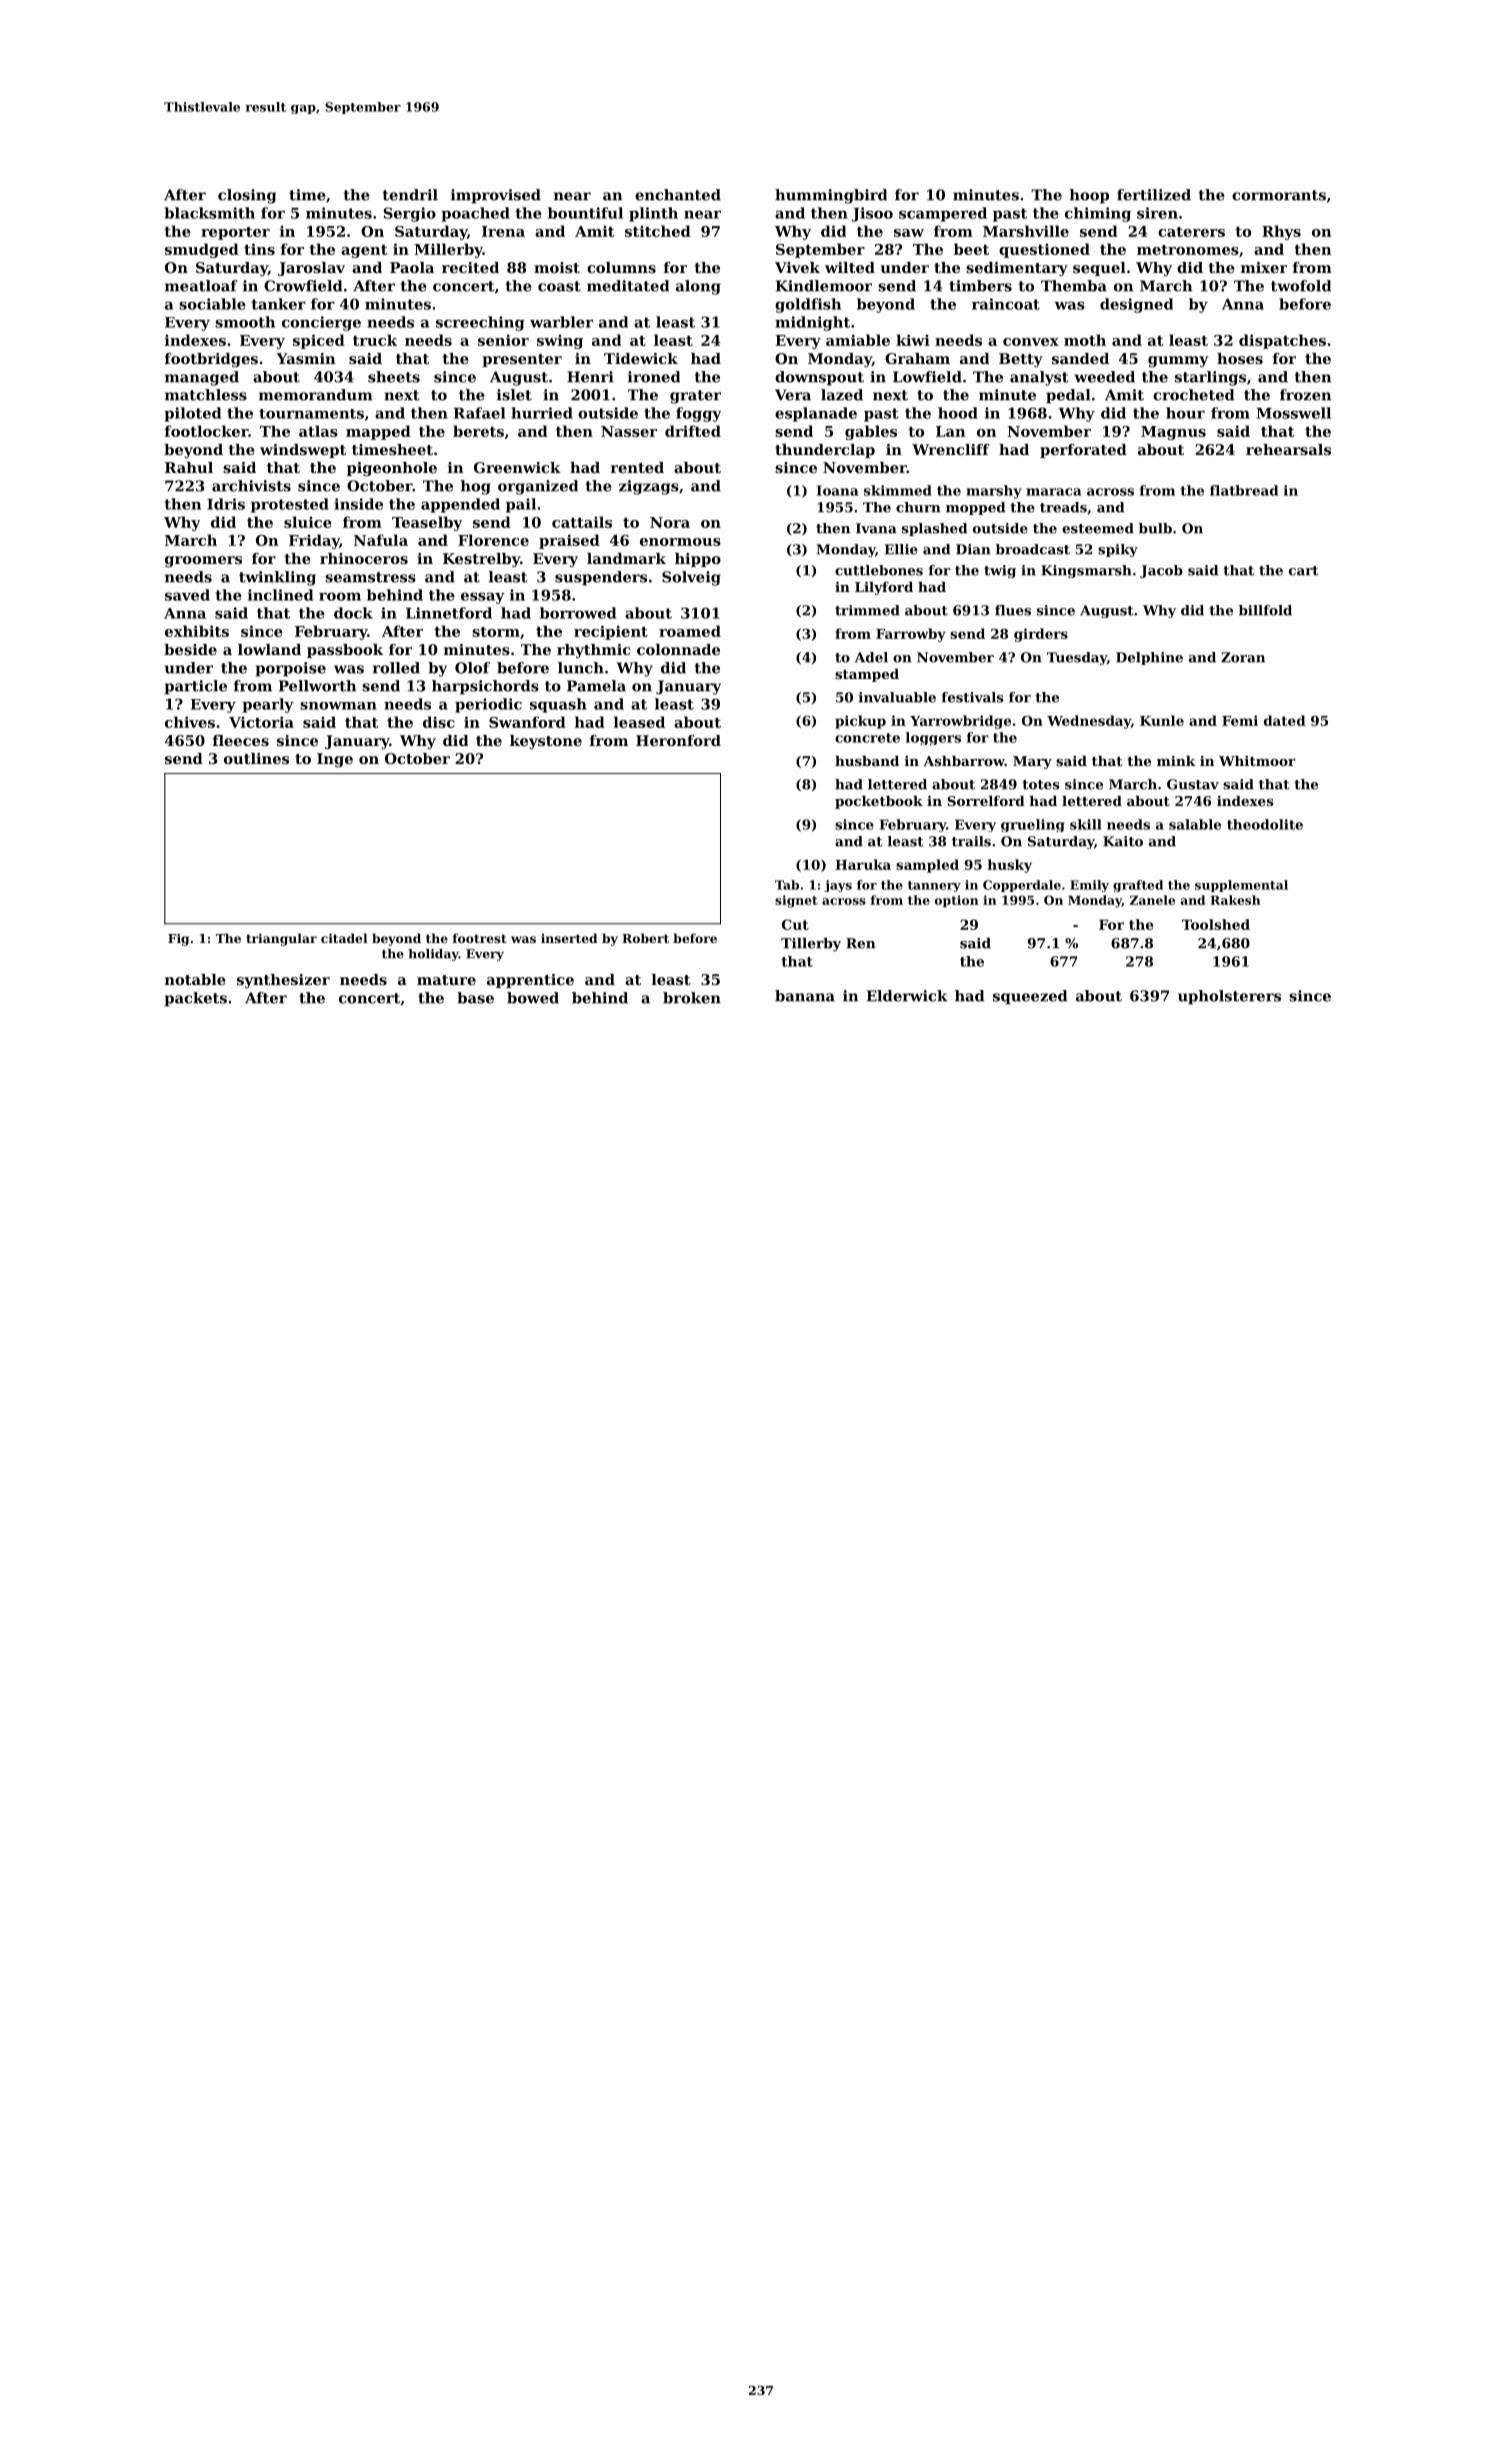 The width and height of the screenshot is (1496, 2464). Describe the element at coordinates (812, 323) in the screenshot. I see `midnight` at that location.
